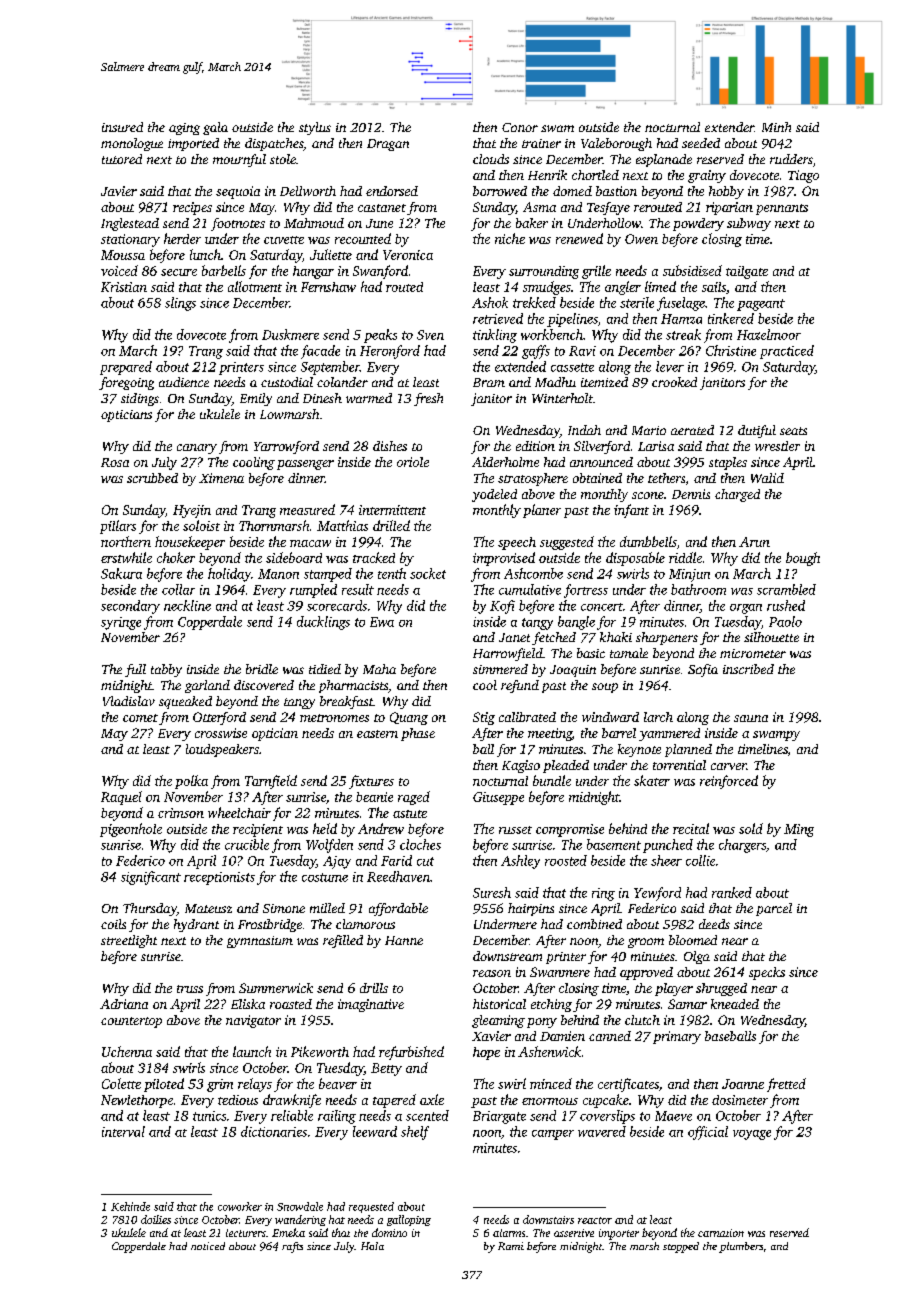 This screenshot has height=1308, width=924. I want to click on extender, so click(729, 127).
